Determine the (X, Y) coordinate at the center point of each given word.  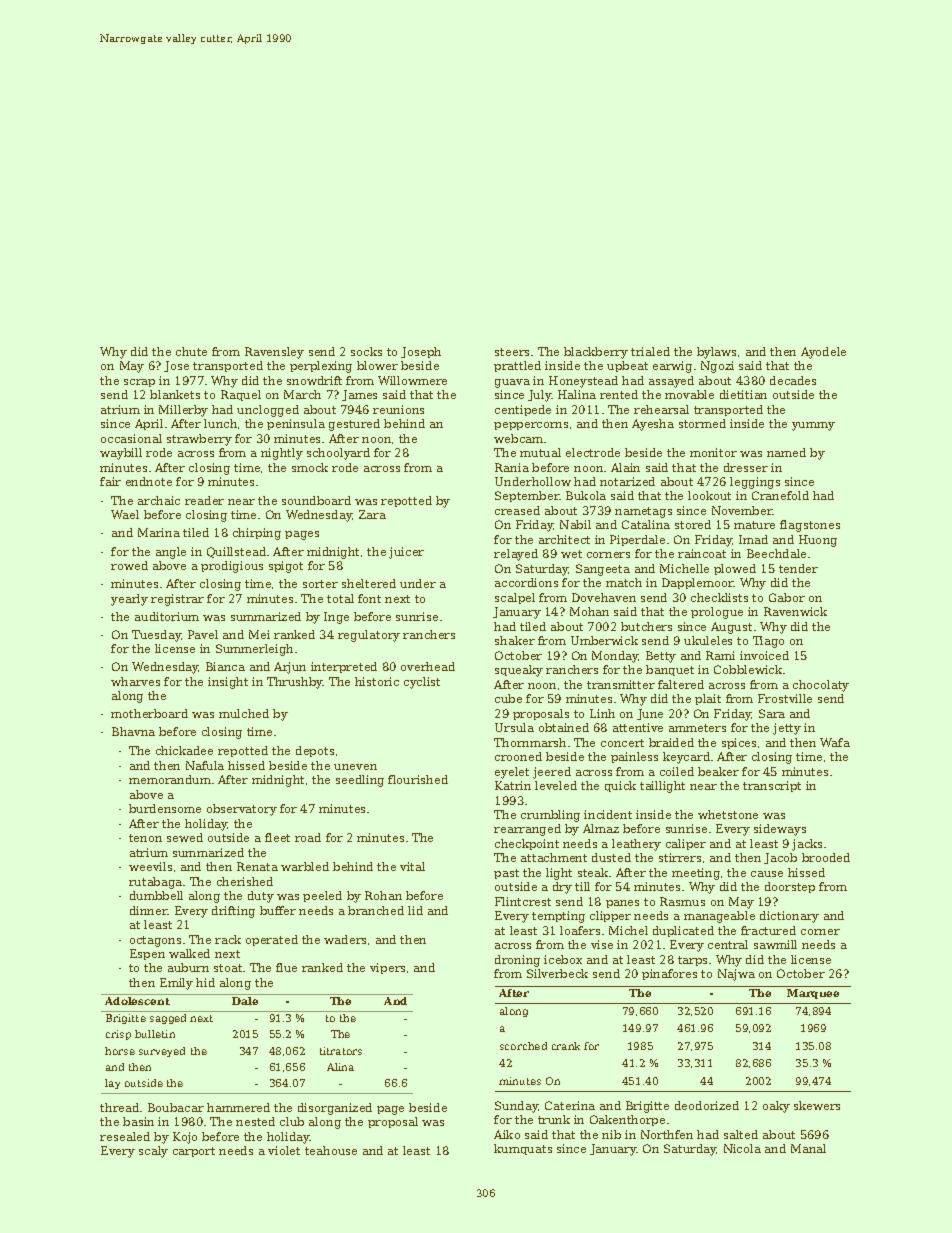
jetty (787, 729)
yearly (129, 600)
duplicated (683, 931)
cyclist (422, 683)
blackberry (596, 353)
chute (191, 351)
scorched (523, 1046)
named (786, 452)
